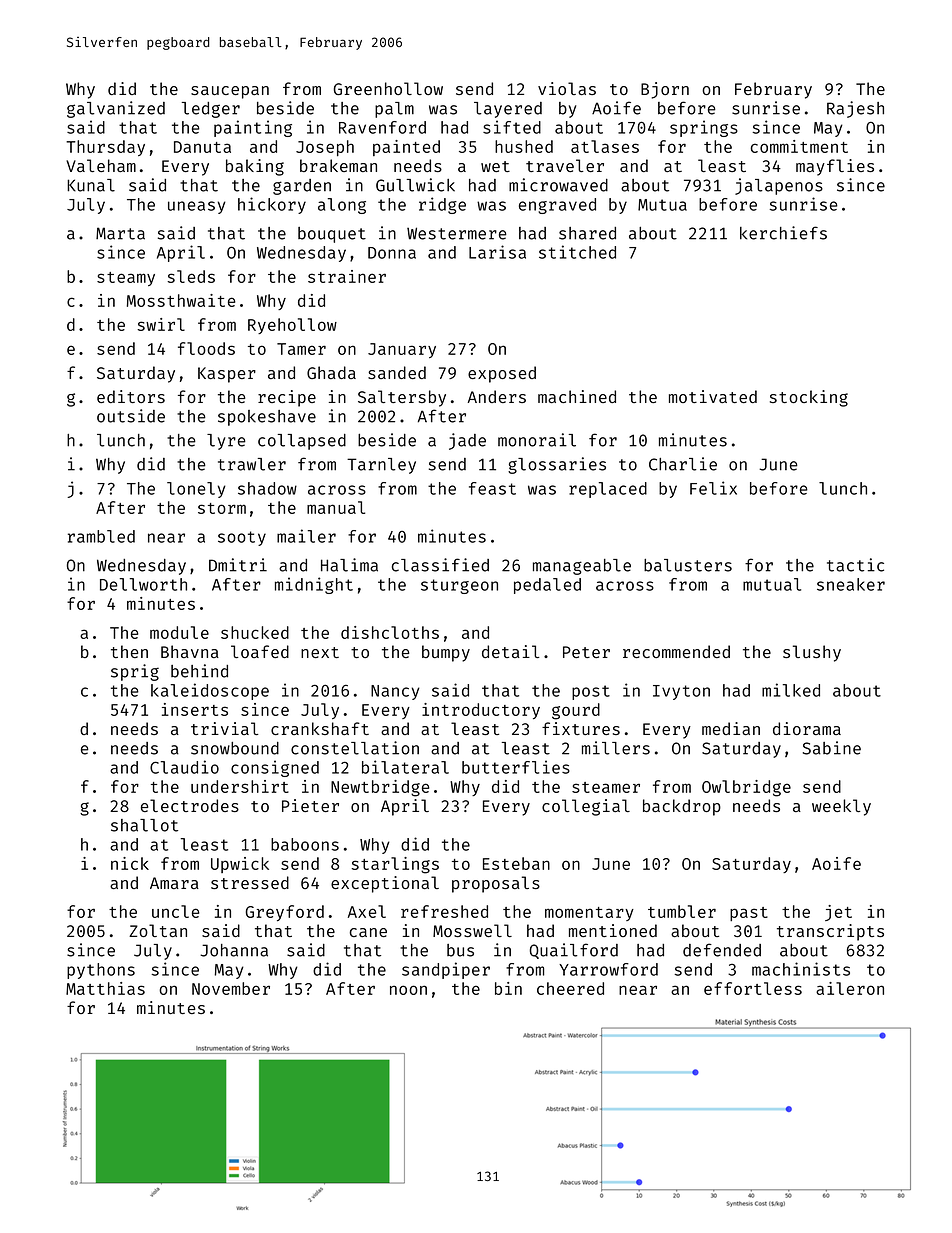  Describe the element at coordinates (234, 950) in the screenshot. I see `Johanna` at that location.
